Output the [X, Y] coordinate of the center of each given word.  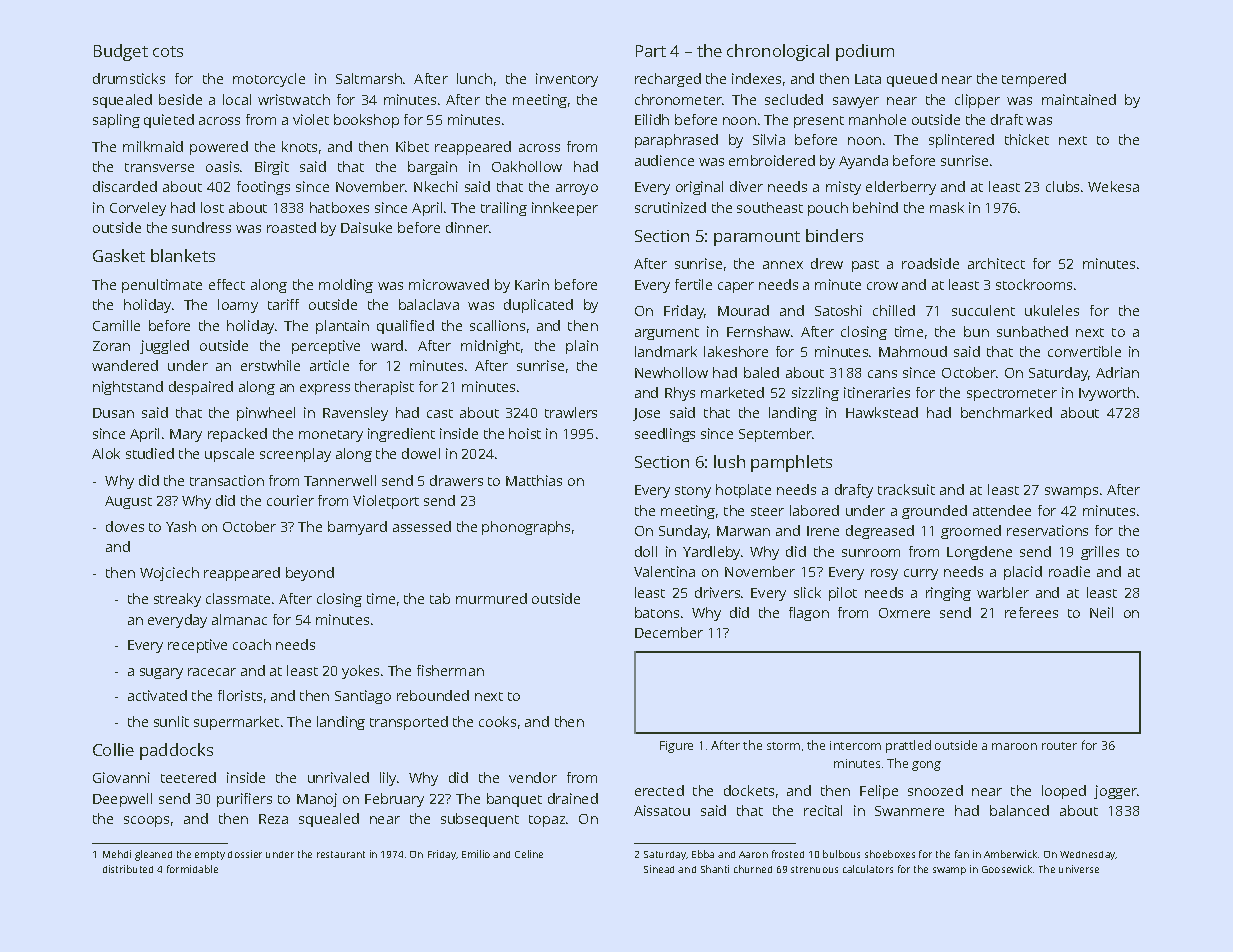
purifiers [244, 800]
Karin [532, 284]
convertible [1084, 351]
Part [651, 51]
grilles [1100, 553]
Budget [121, 52]
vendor [533, 777]
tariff [283, 304]
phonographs [526, 528]
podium [865, 52]
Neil [1101, 612]
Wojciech [169, 574]
